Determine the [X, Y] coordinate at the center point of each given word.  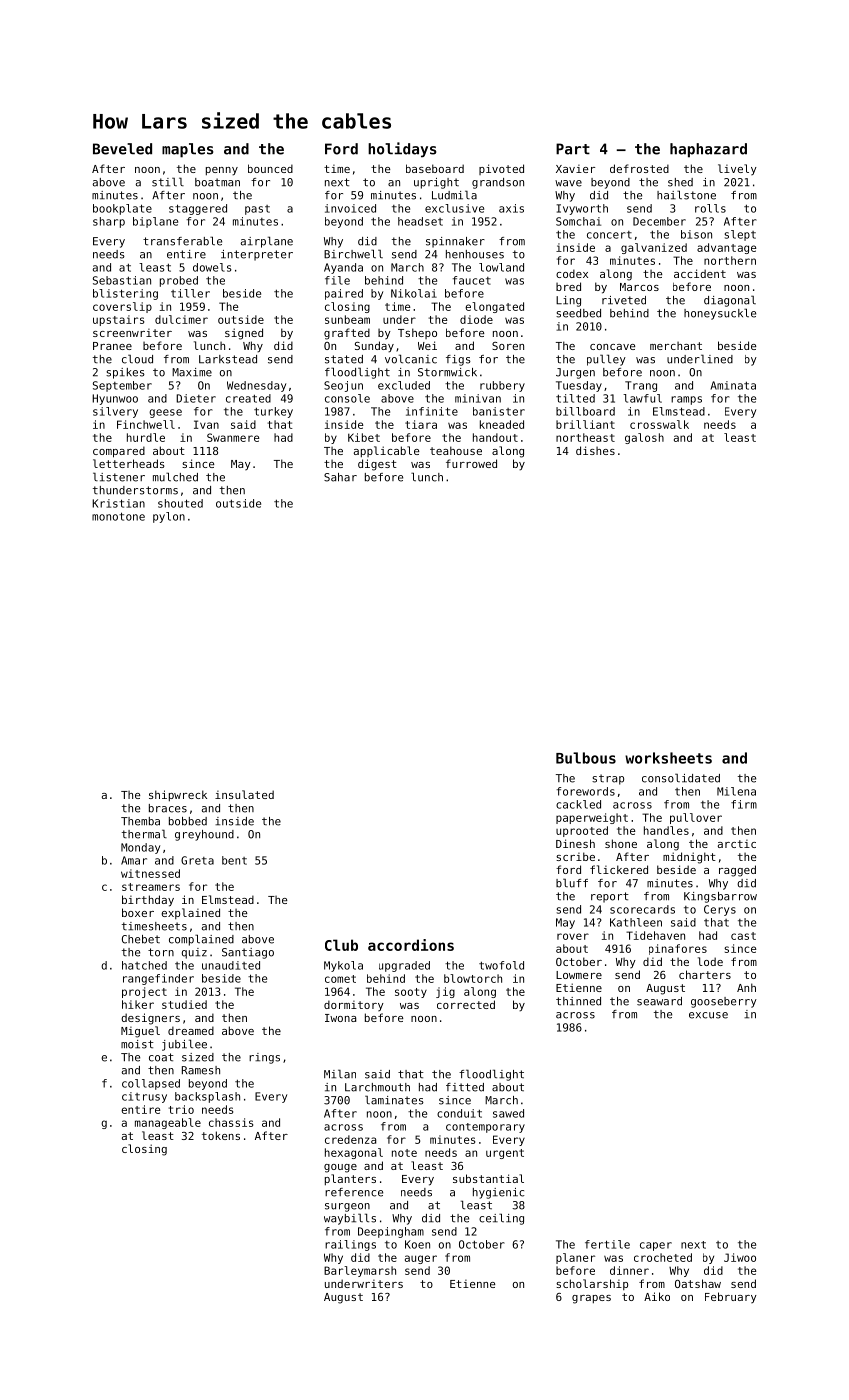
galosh [644, 438]
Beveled [122, 149]
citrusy [144, 1097]
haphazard [708, 150]
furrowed [471, 463]
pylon [169, 517]
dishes [595, 450]
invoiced [350, 208]
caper [656, 1246]
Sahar [340, 477]
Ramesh [201, 1070]
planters [350, 1179]
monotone [118, 516]
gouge [340, 1168]
